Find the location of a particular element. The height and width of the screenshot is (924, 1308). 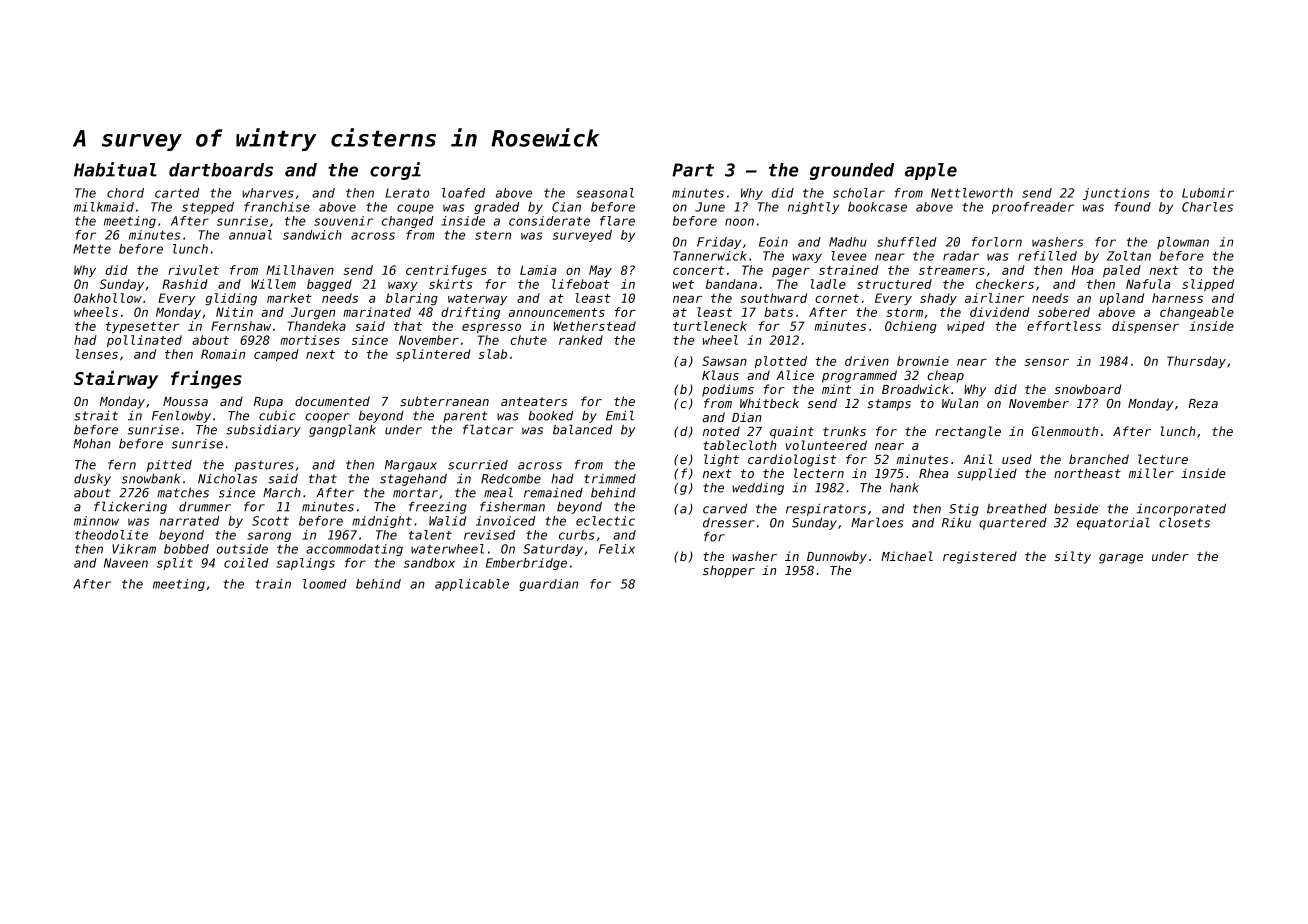

corgi is located at coordinates (395, 171).
